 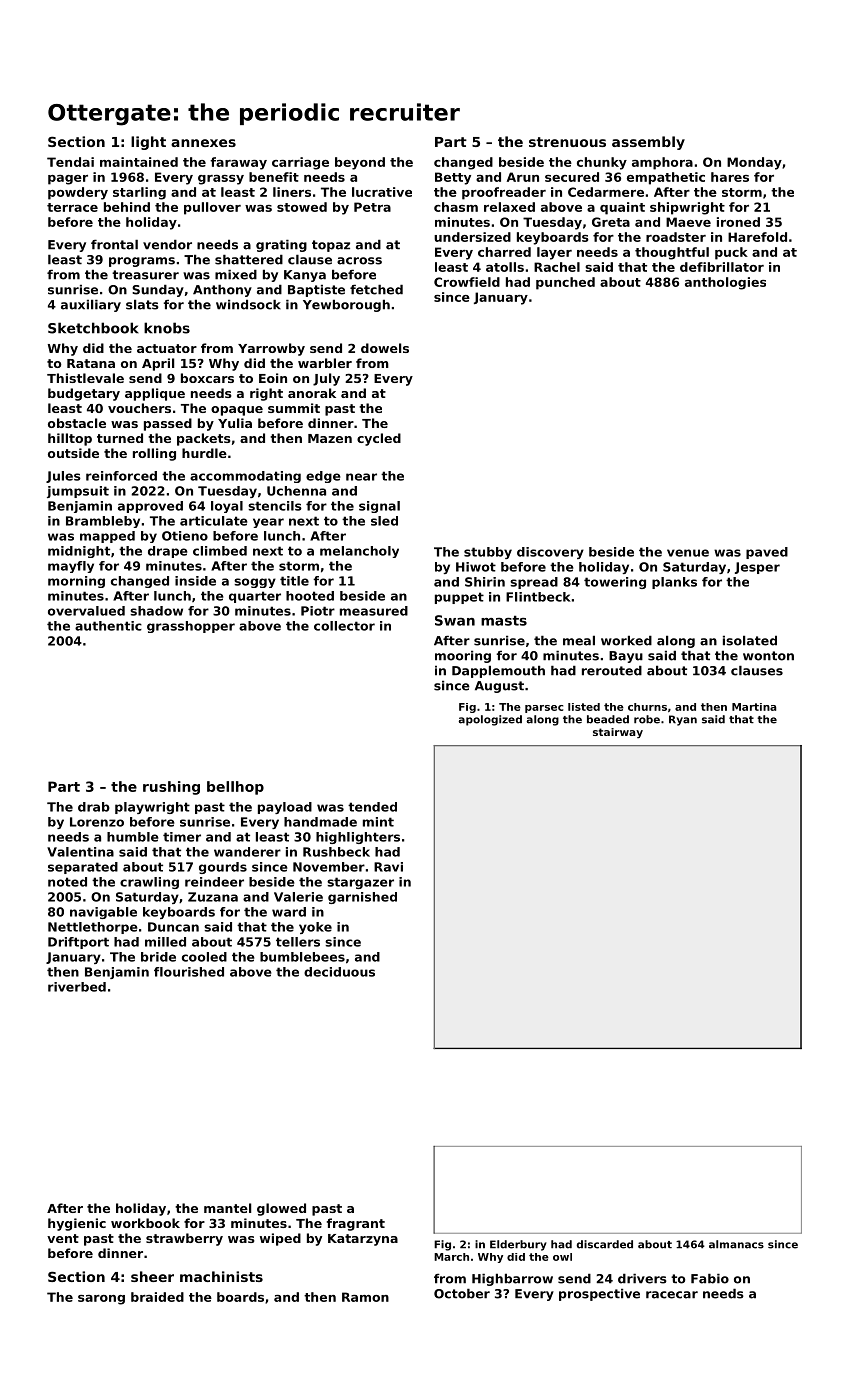 What do you see at coordinates (339, 972) in the screenshot?
I see `deciduous` at bounding box center [339, 972].
